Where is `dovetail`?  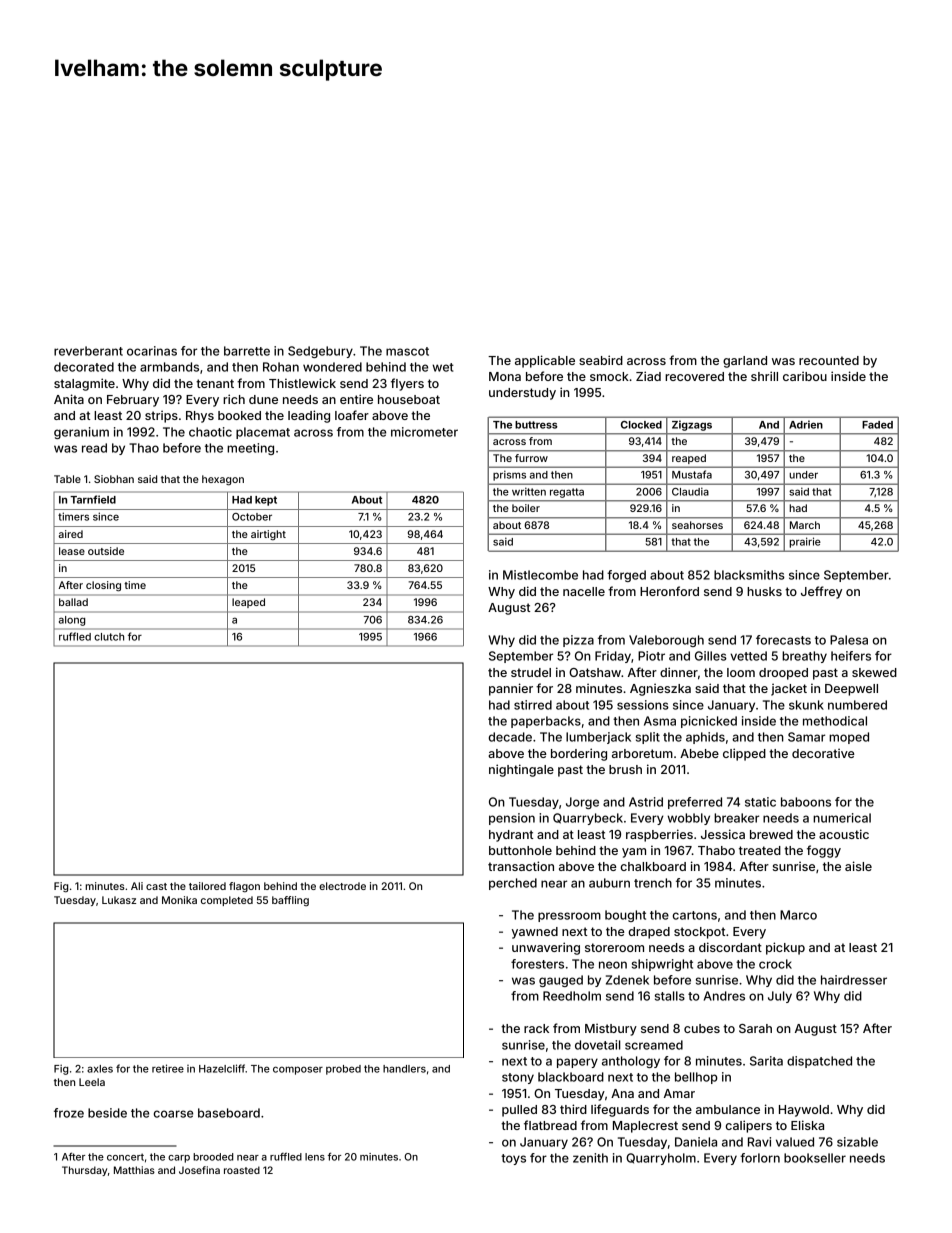 dovetail is located at coordinates (598, 1045).
